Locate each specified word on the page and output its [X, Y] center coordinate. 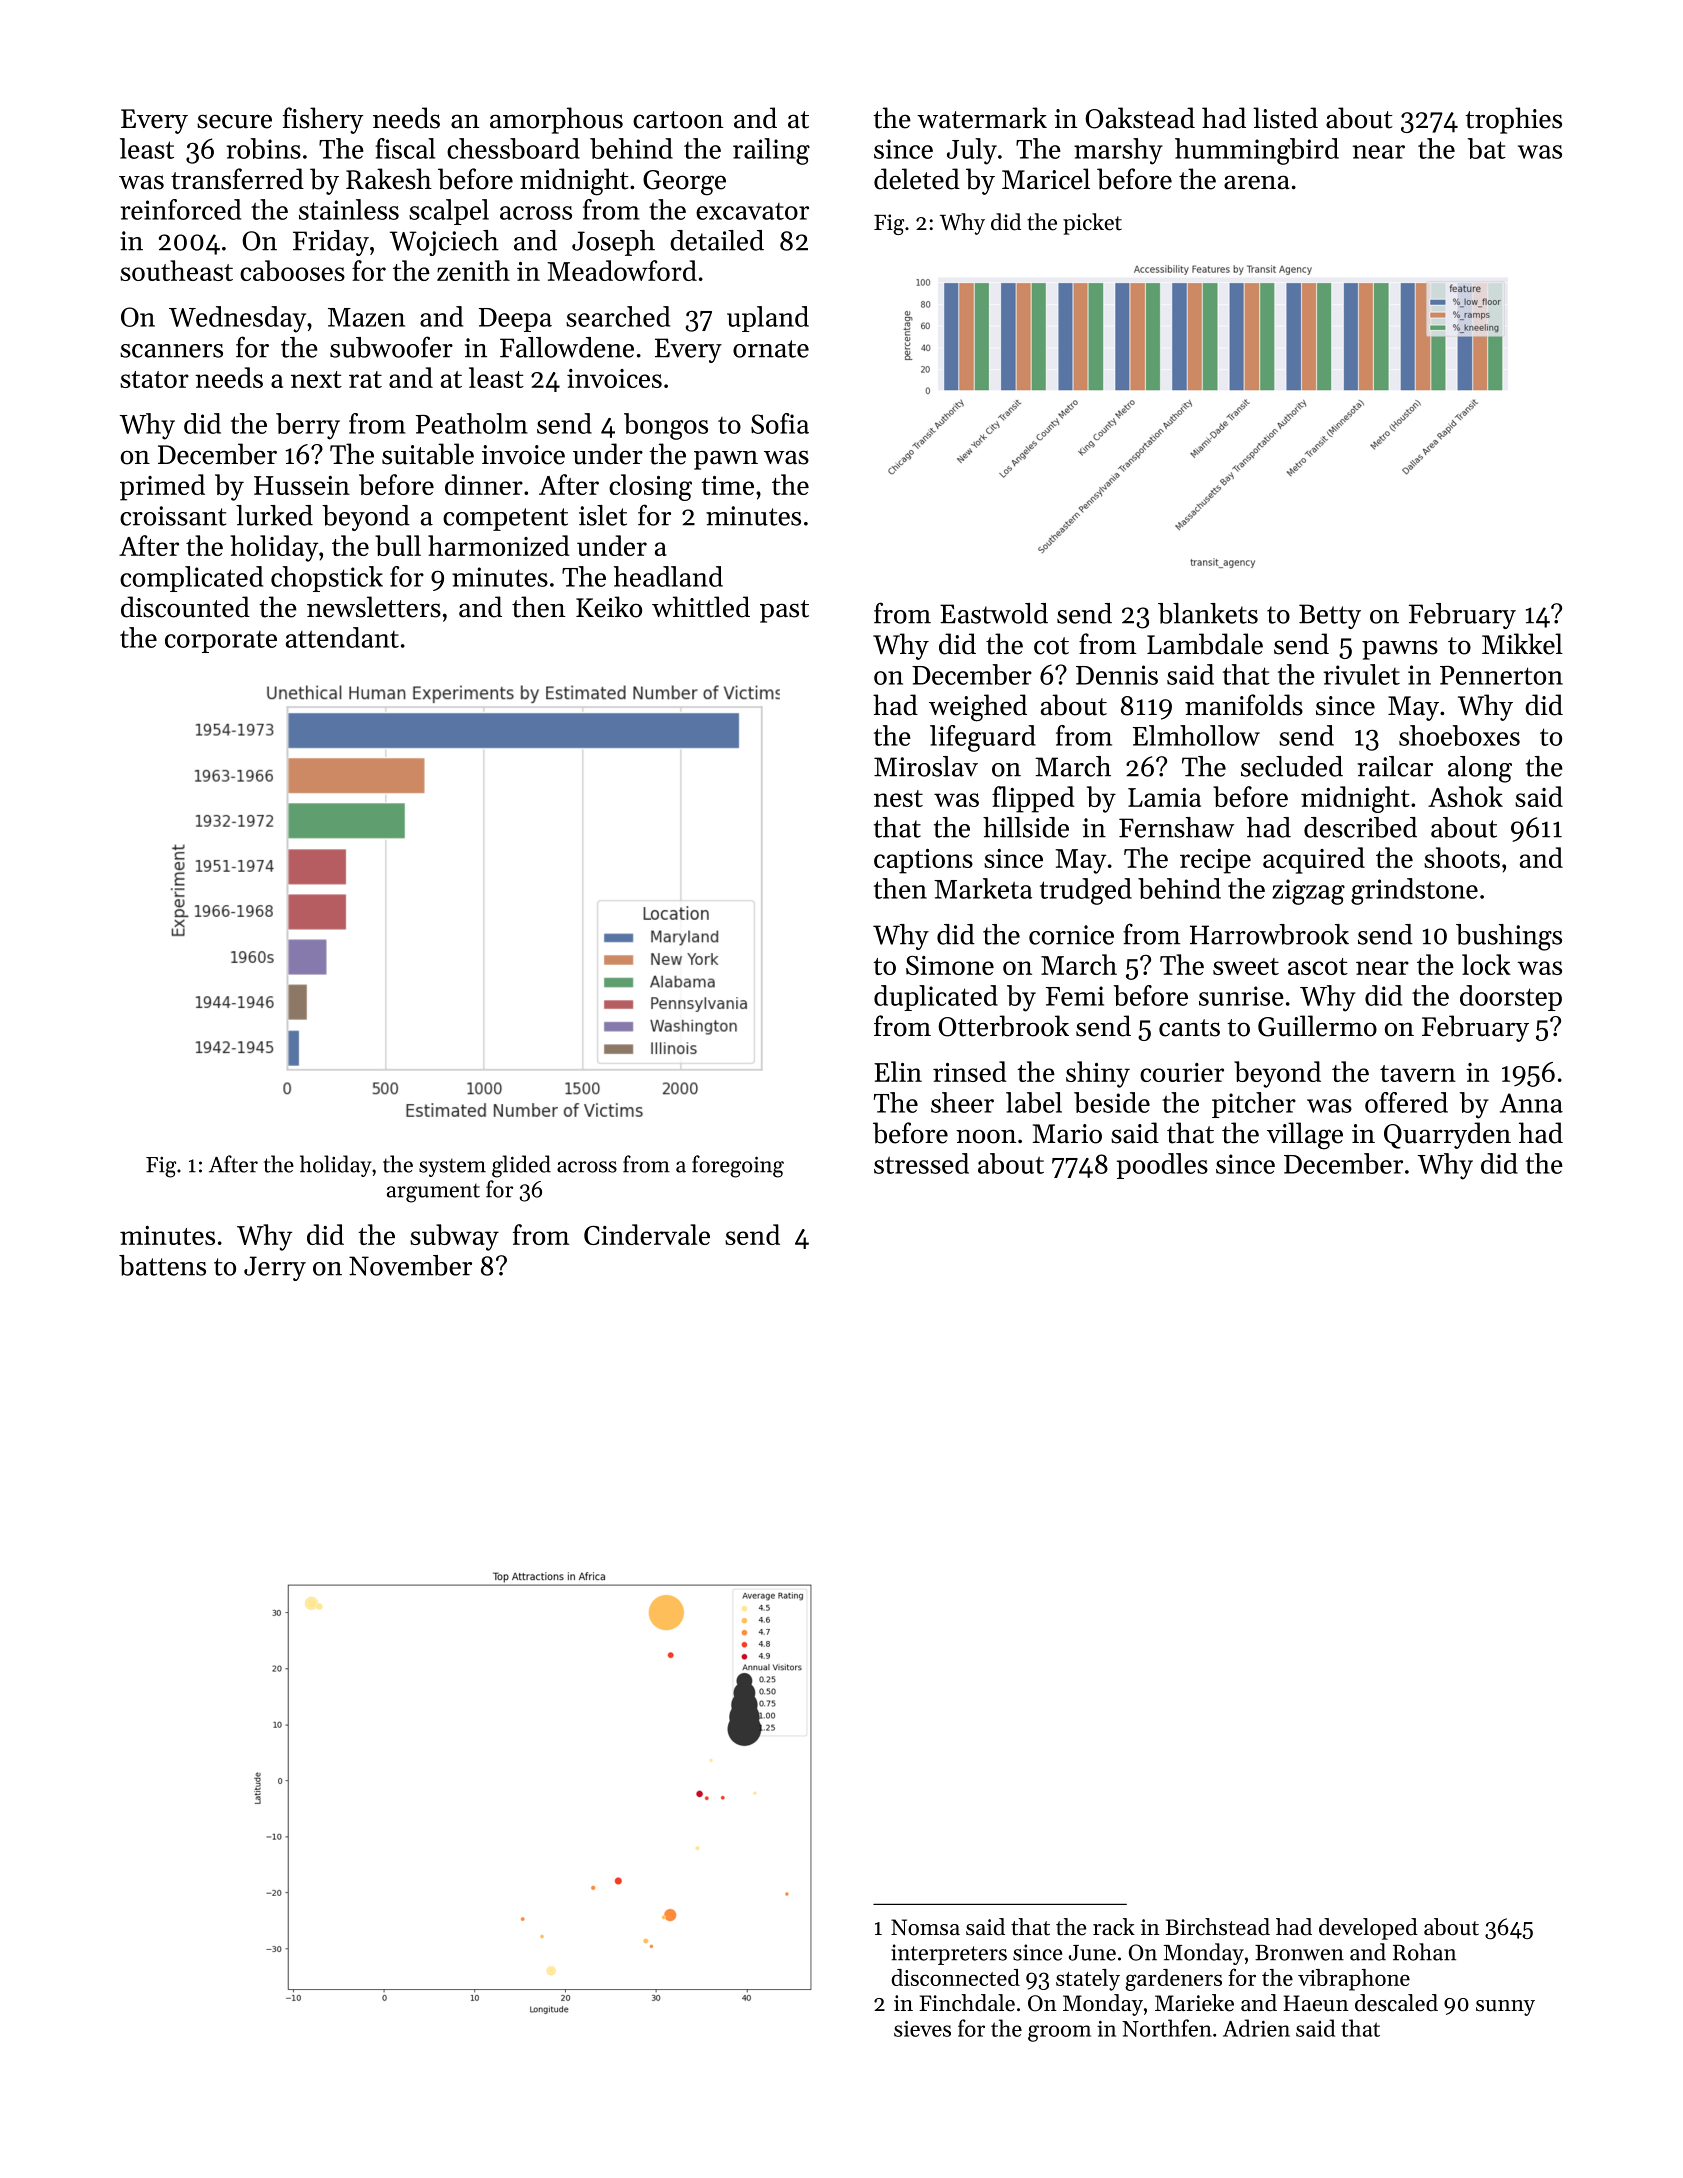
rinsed [970, 1071]
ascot [1318, 966]
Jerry [275, 1268]
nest [898, 798]
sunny [1505, 2008]
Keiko [609, 607]
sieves [922, 2029]
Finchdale [967, 2003]
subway [454, 1237]
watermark [982, 118]
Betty [1330, 616]
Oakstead [1140, 118]
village [1305, 1136]
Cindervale [647, 1234]
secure [234, 121]
